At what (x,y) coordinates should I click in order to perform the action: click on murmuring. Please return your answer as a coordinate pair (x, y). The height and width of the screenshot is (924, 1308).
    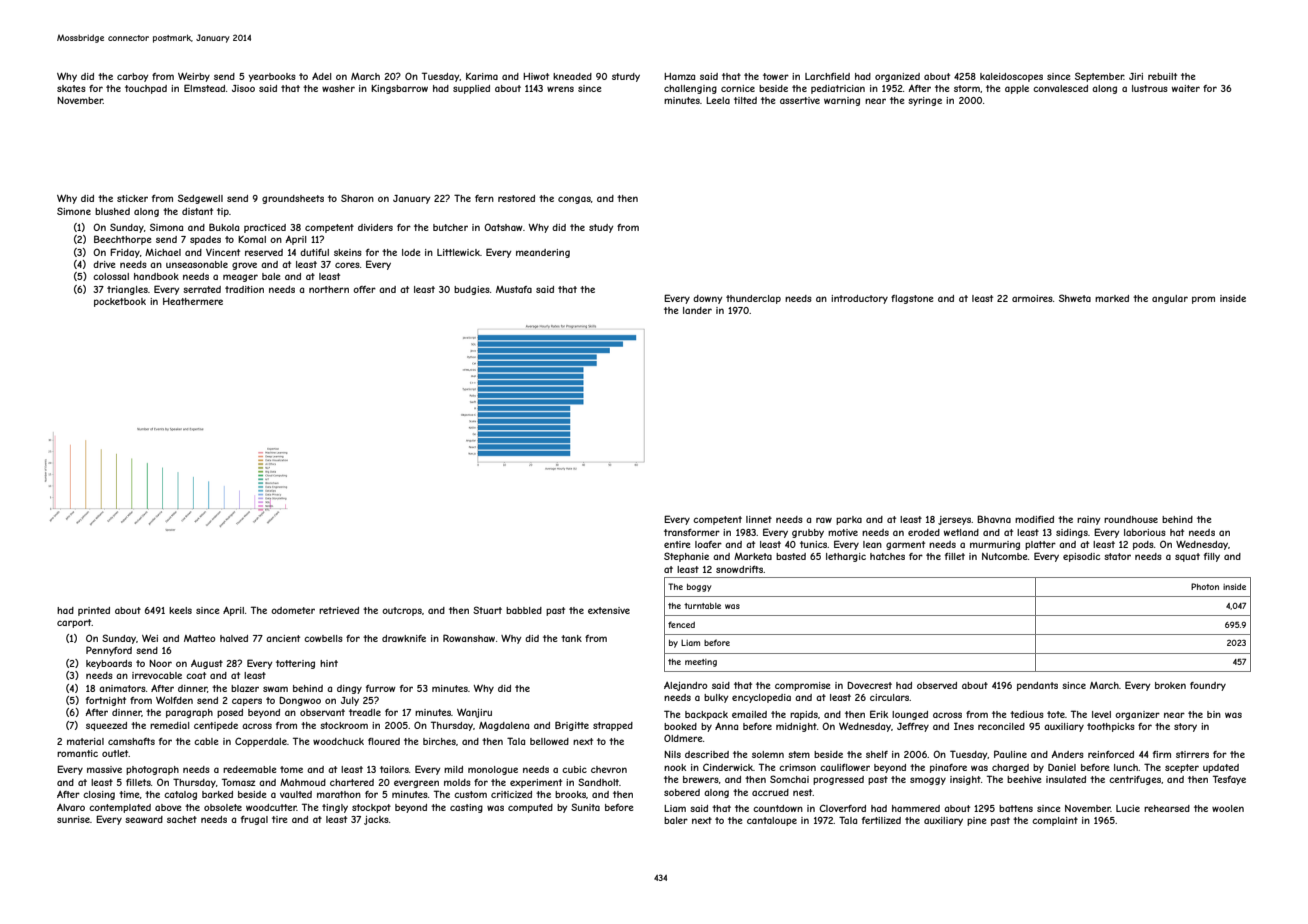
    Looking at the image, I should click on (995, 545).
